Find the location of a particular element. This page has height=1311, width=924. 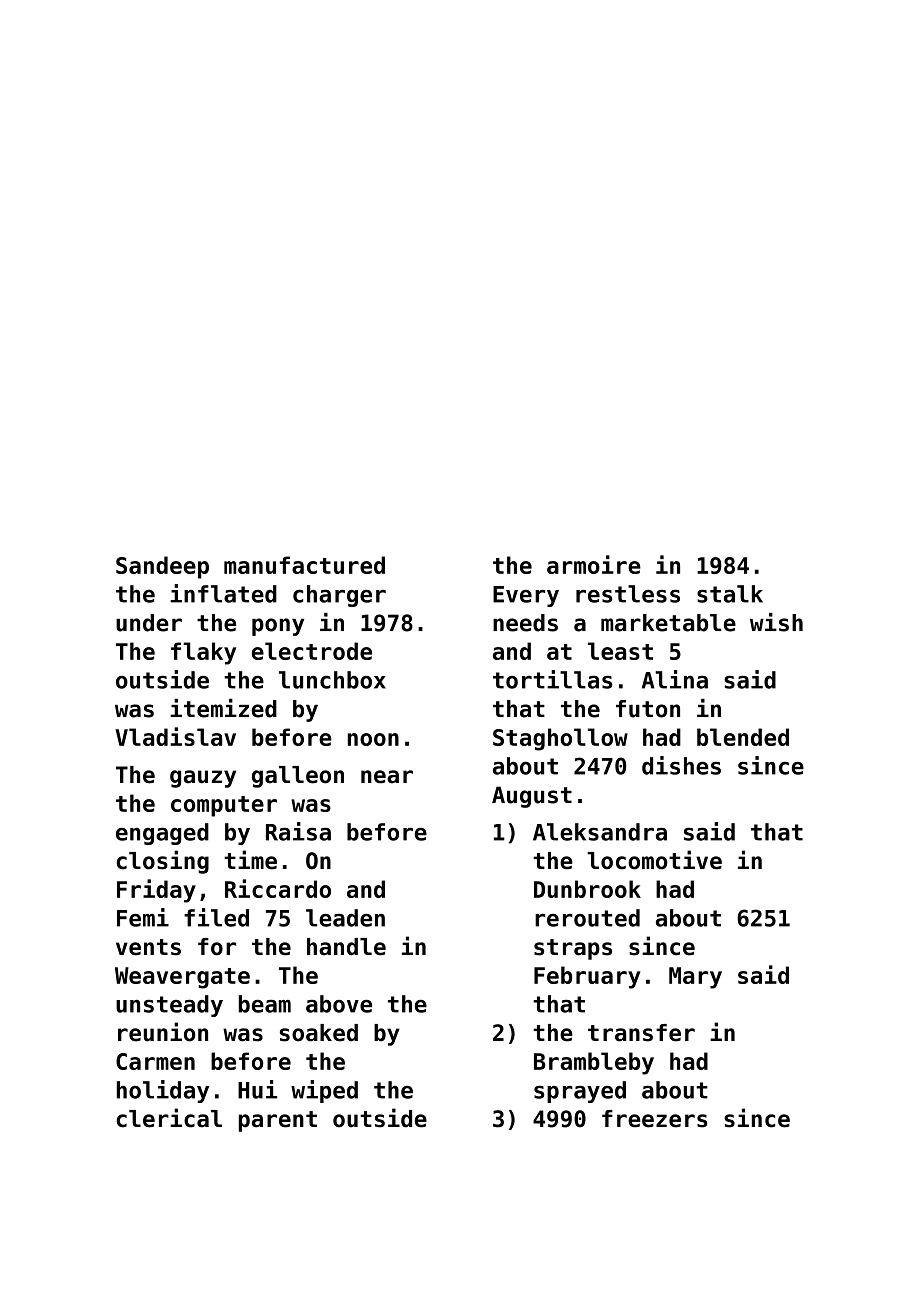

manufactured is located at coordinates (304, 565).
